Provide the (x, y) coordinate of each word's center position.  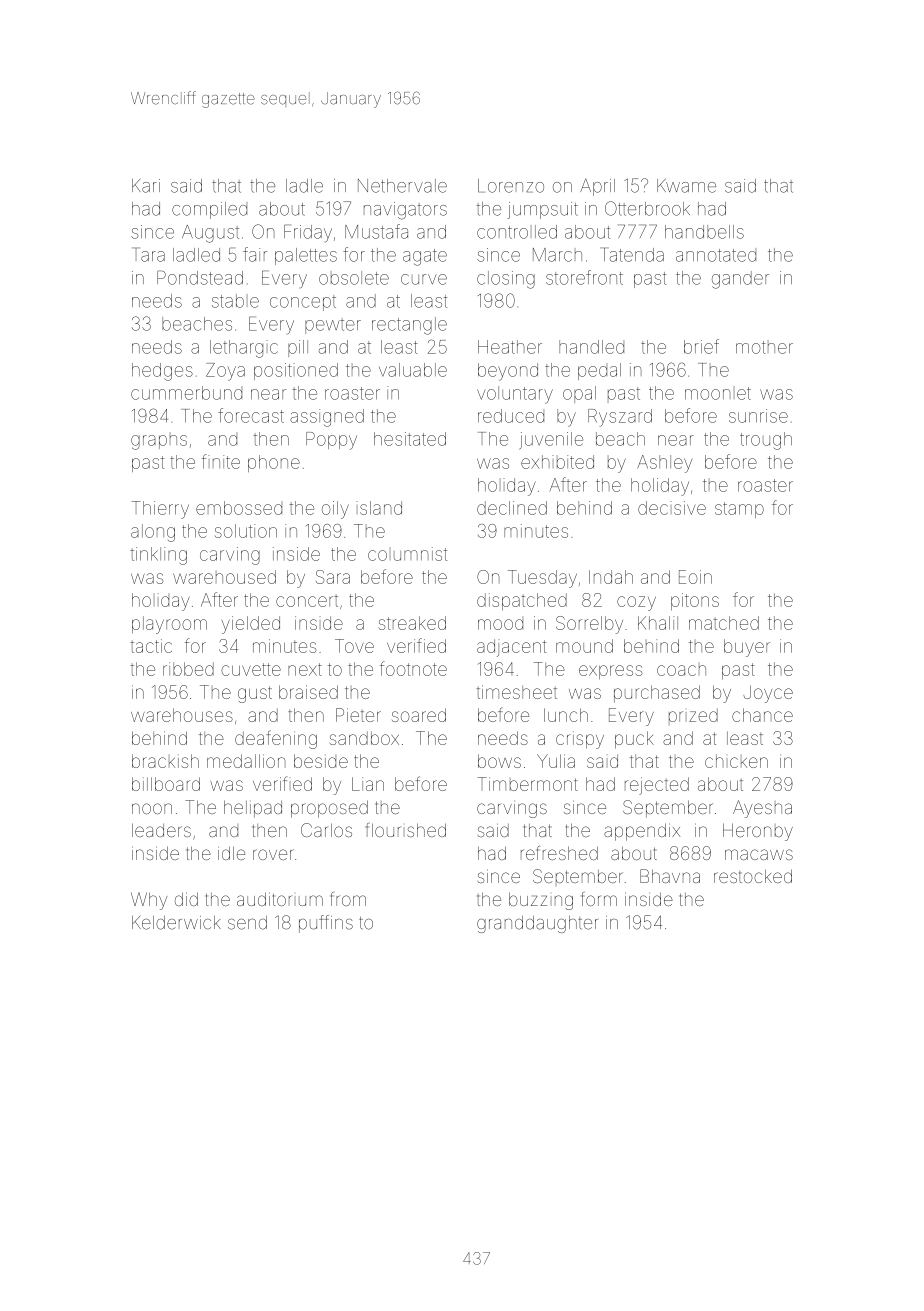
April (597, 187)
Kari (146, 186)
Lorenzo (511, 186)
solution (246, 531)
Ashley (664, 464)
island (379, 508)
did (186, 899)
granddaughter (537, 924)
